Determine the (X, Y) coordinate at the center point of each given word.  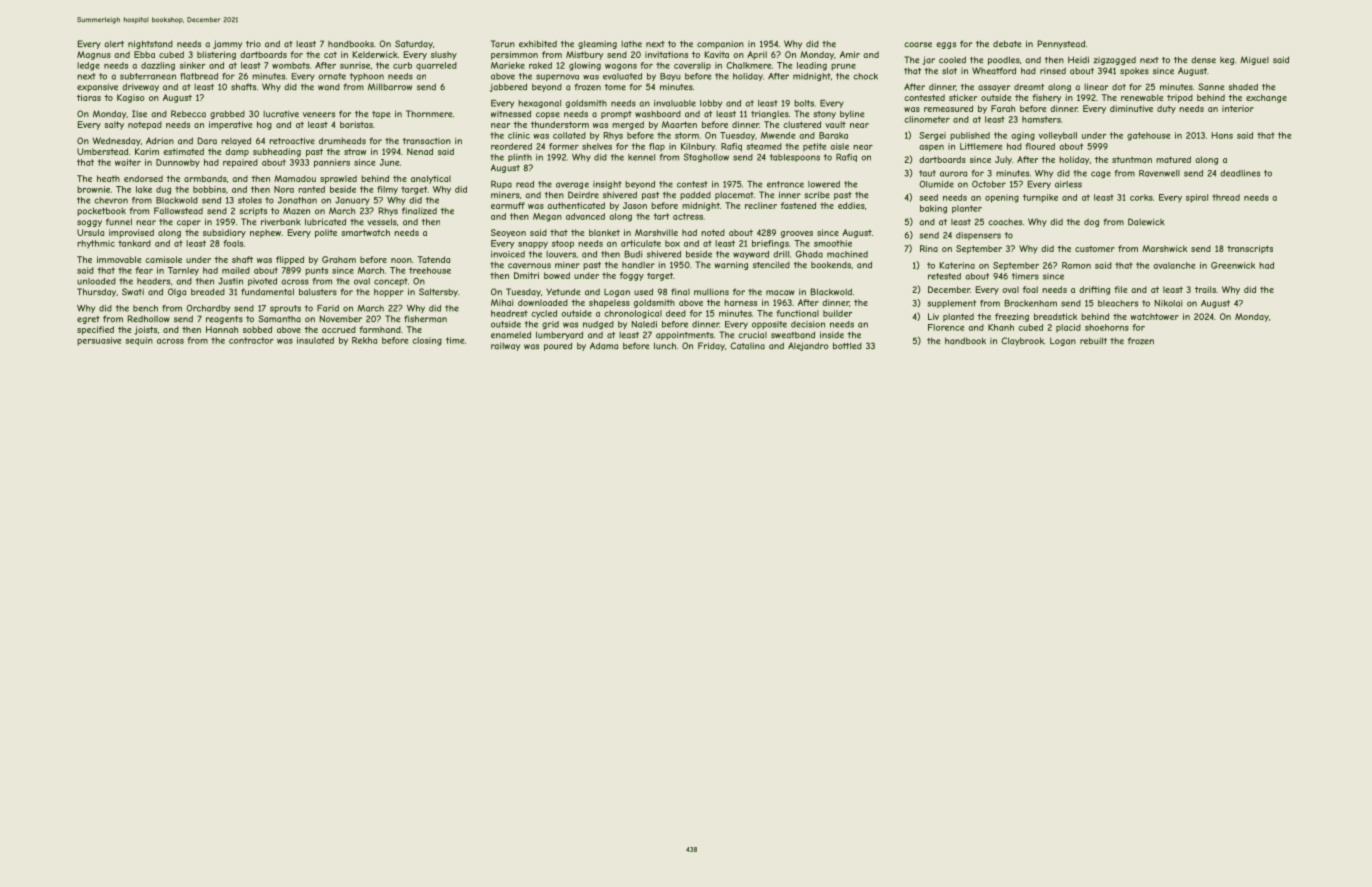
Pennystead (1061, 44)
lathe (631, 44)
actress (688, 216)
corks (1141, 197)
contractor (251, 340)
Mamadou (295, 178)
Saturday (414, 44)
